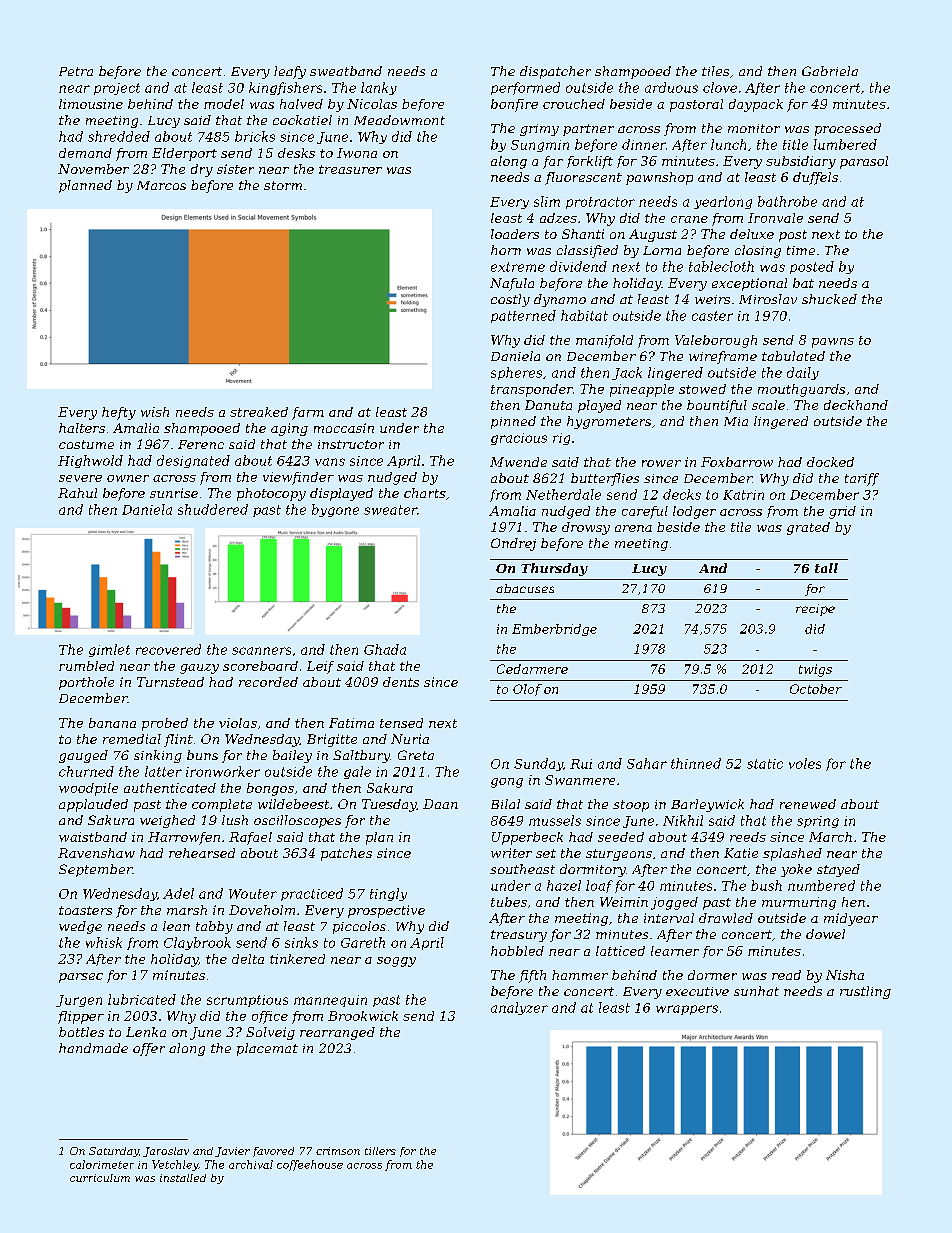 This page has width=952, height=1233. Describe the element at coordinates (100, 1178) in the page. I see `curriculum` at that location.
